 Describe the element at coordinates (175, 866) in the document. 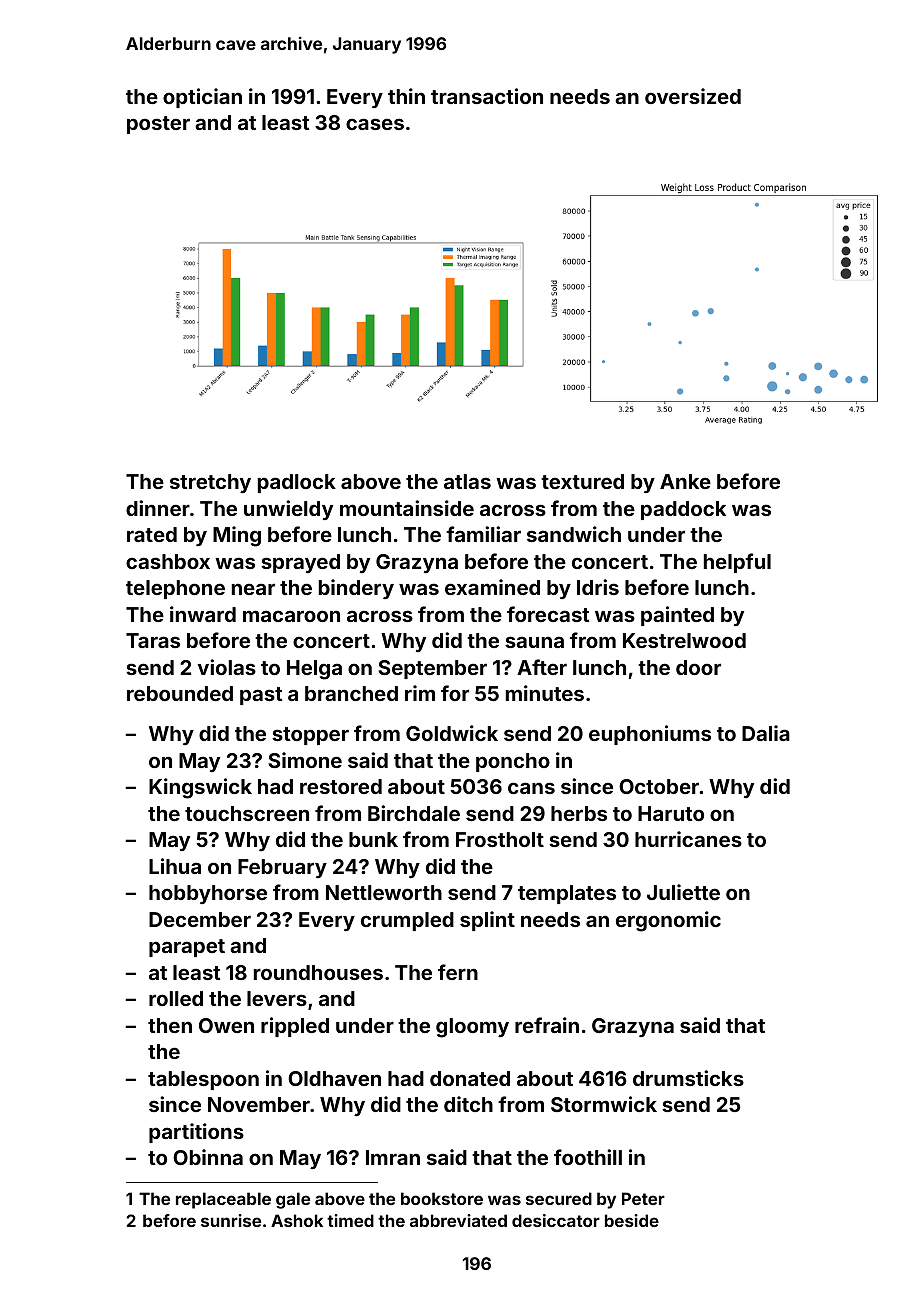

I see `Lihua` at that location.
